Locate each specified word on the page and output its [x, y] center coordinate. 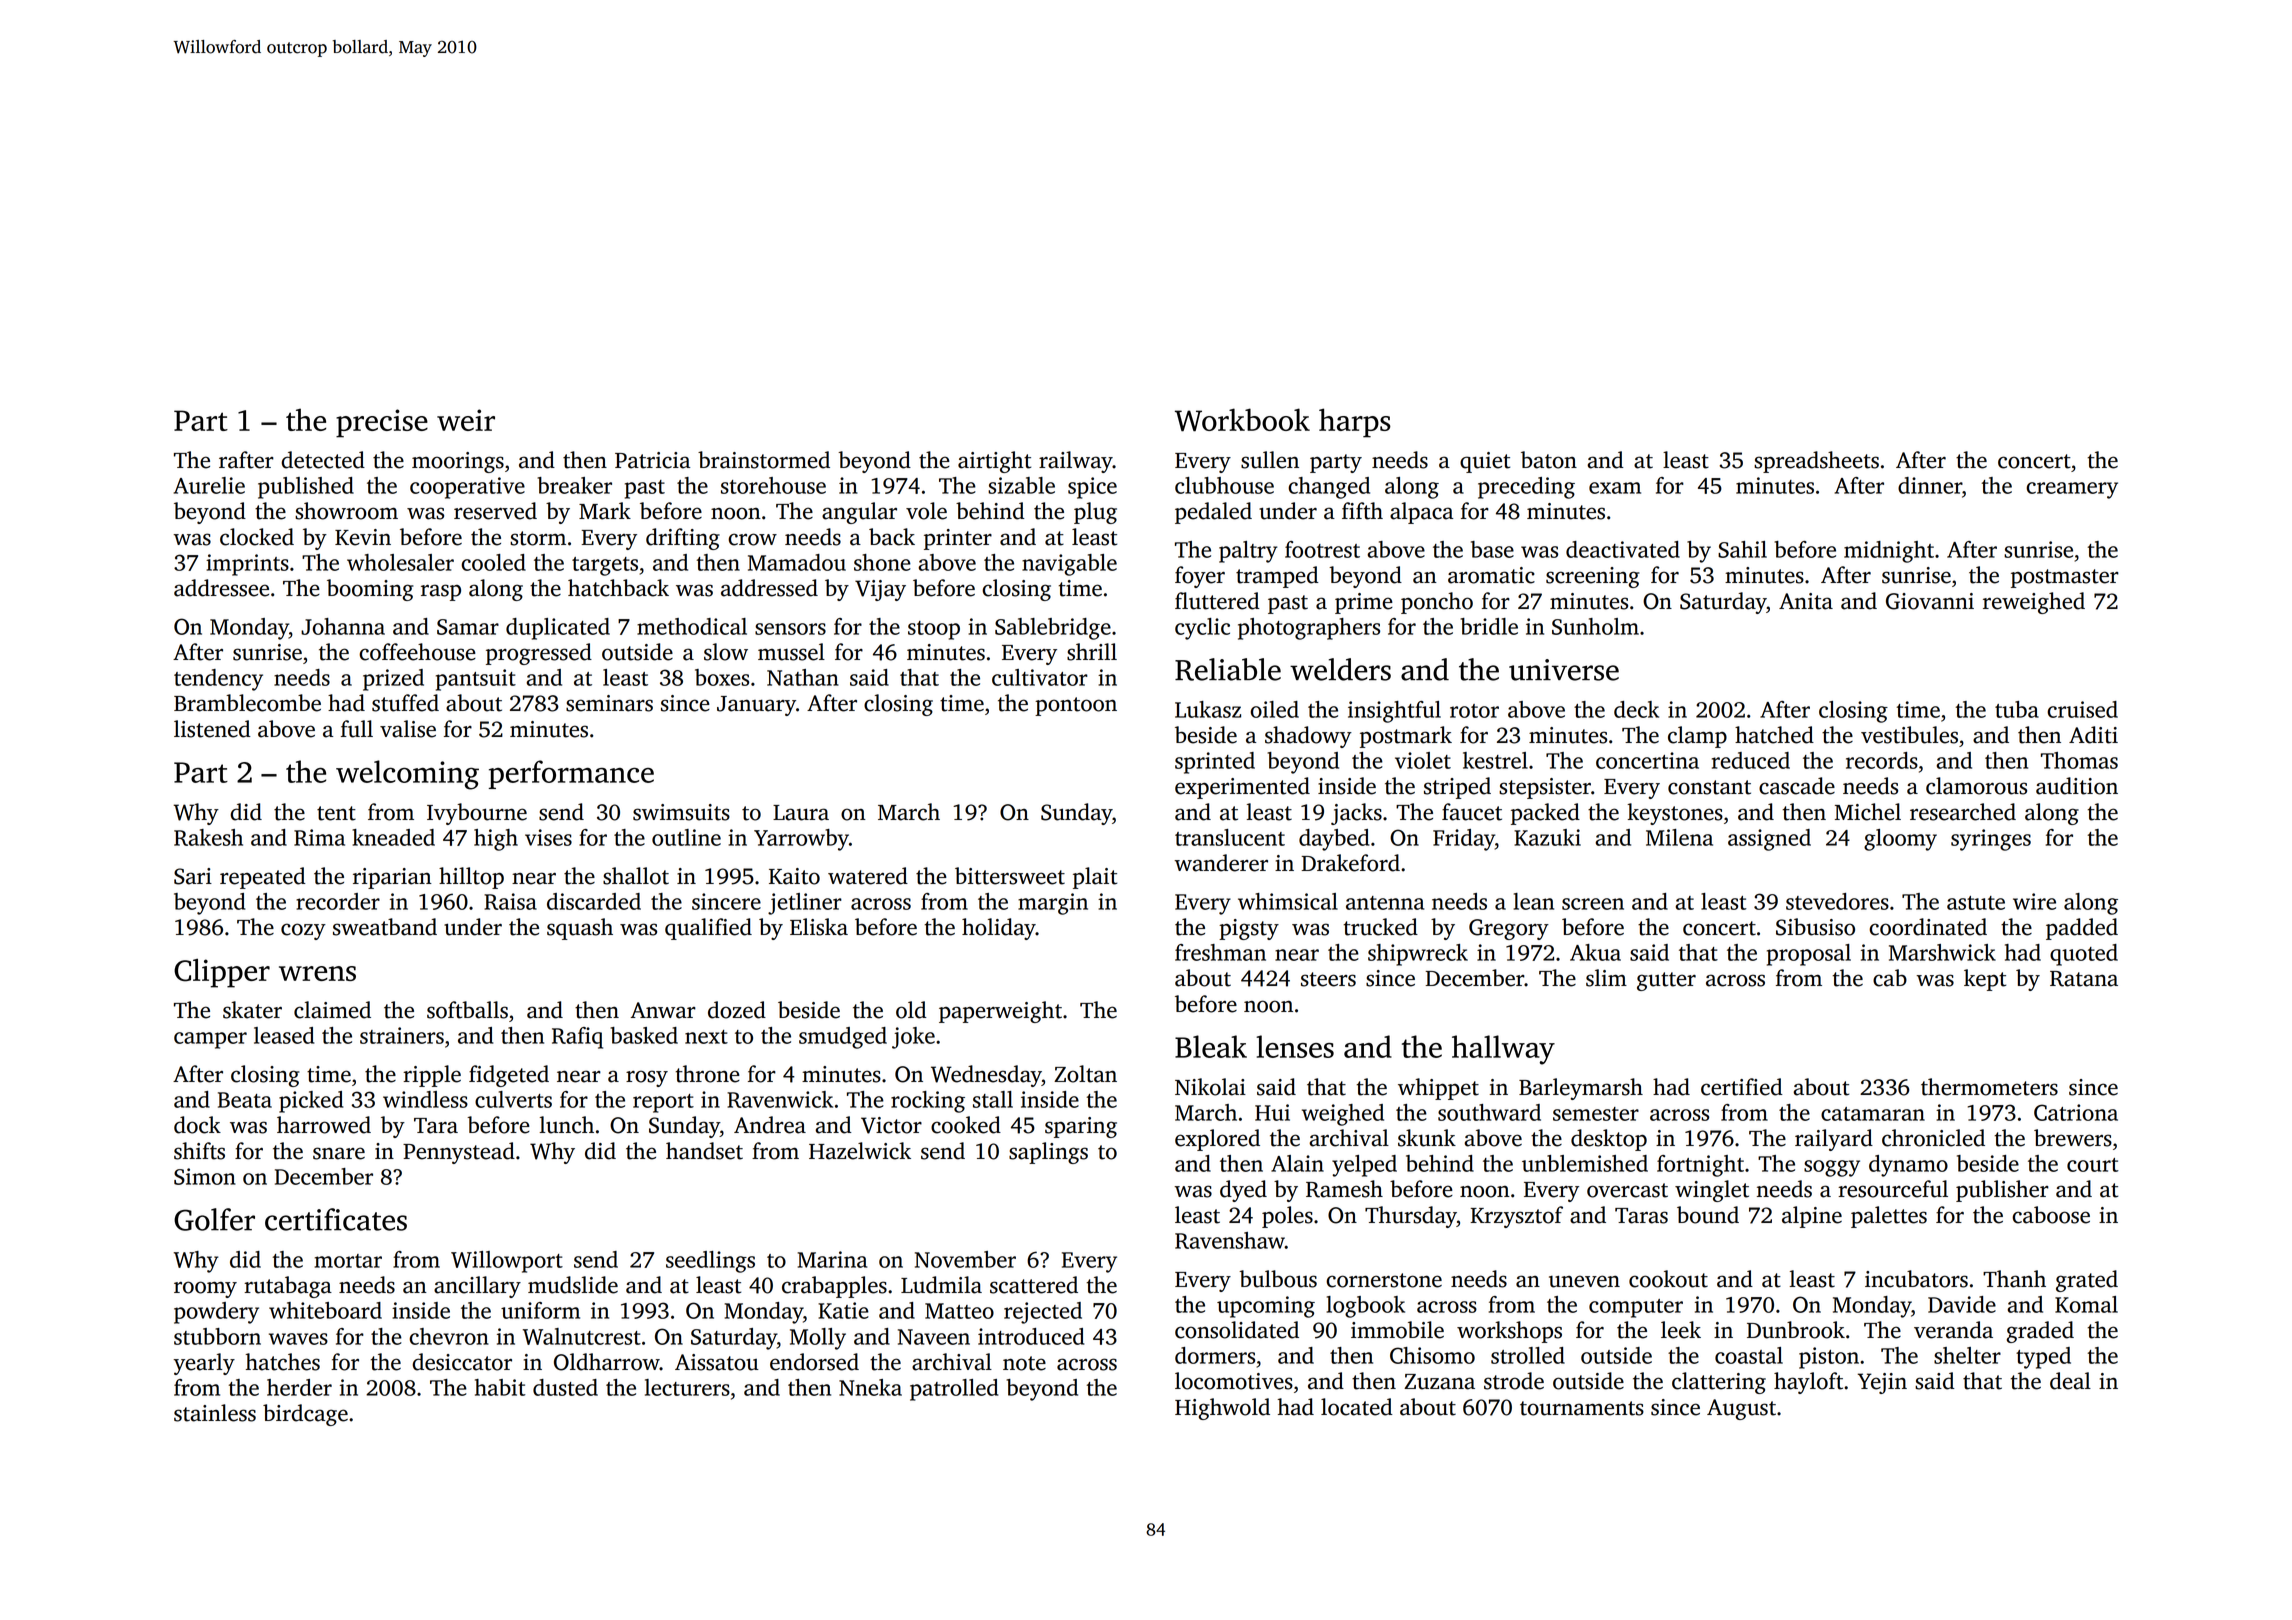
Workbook [1242, 420]
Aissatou [717, 1362]
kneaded [393, 837]
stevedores [1837, 901]
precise [382, 423]
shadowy [1308, 737]
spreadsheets [1816, 462]
